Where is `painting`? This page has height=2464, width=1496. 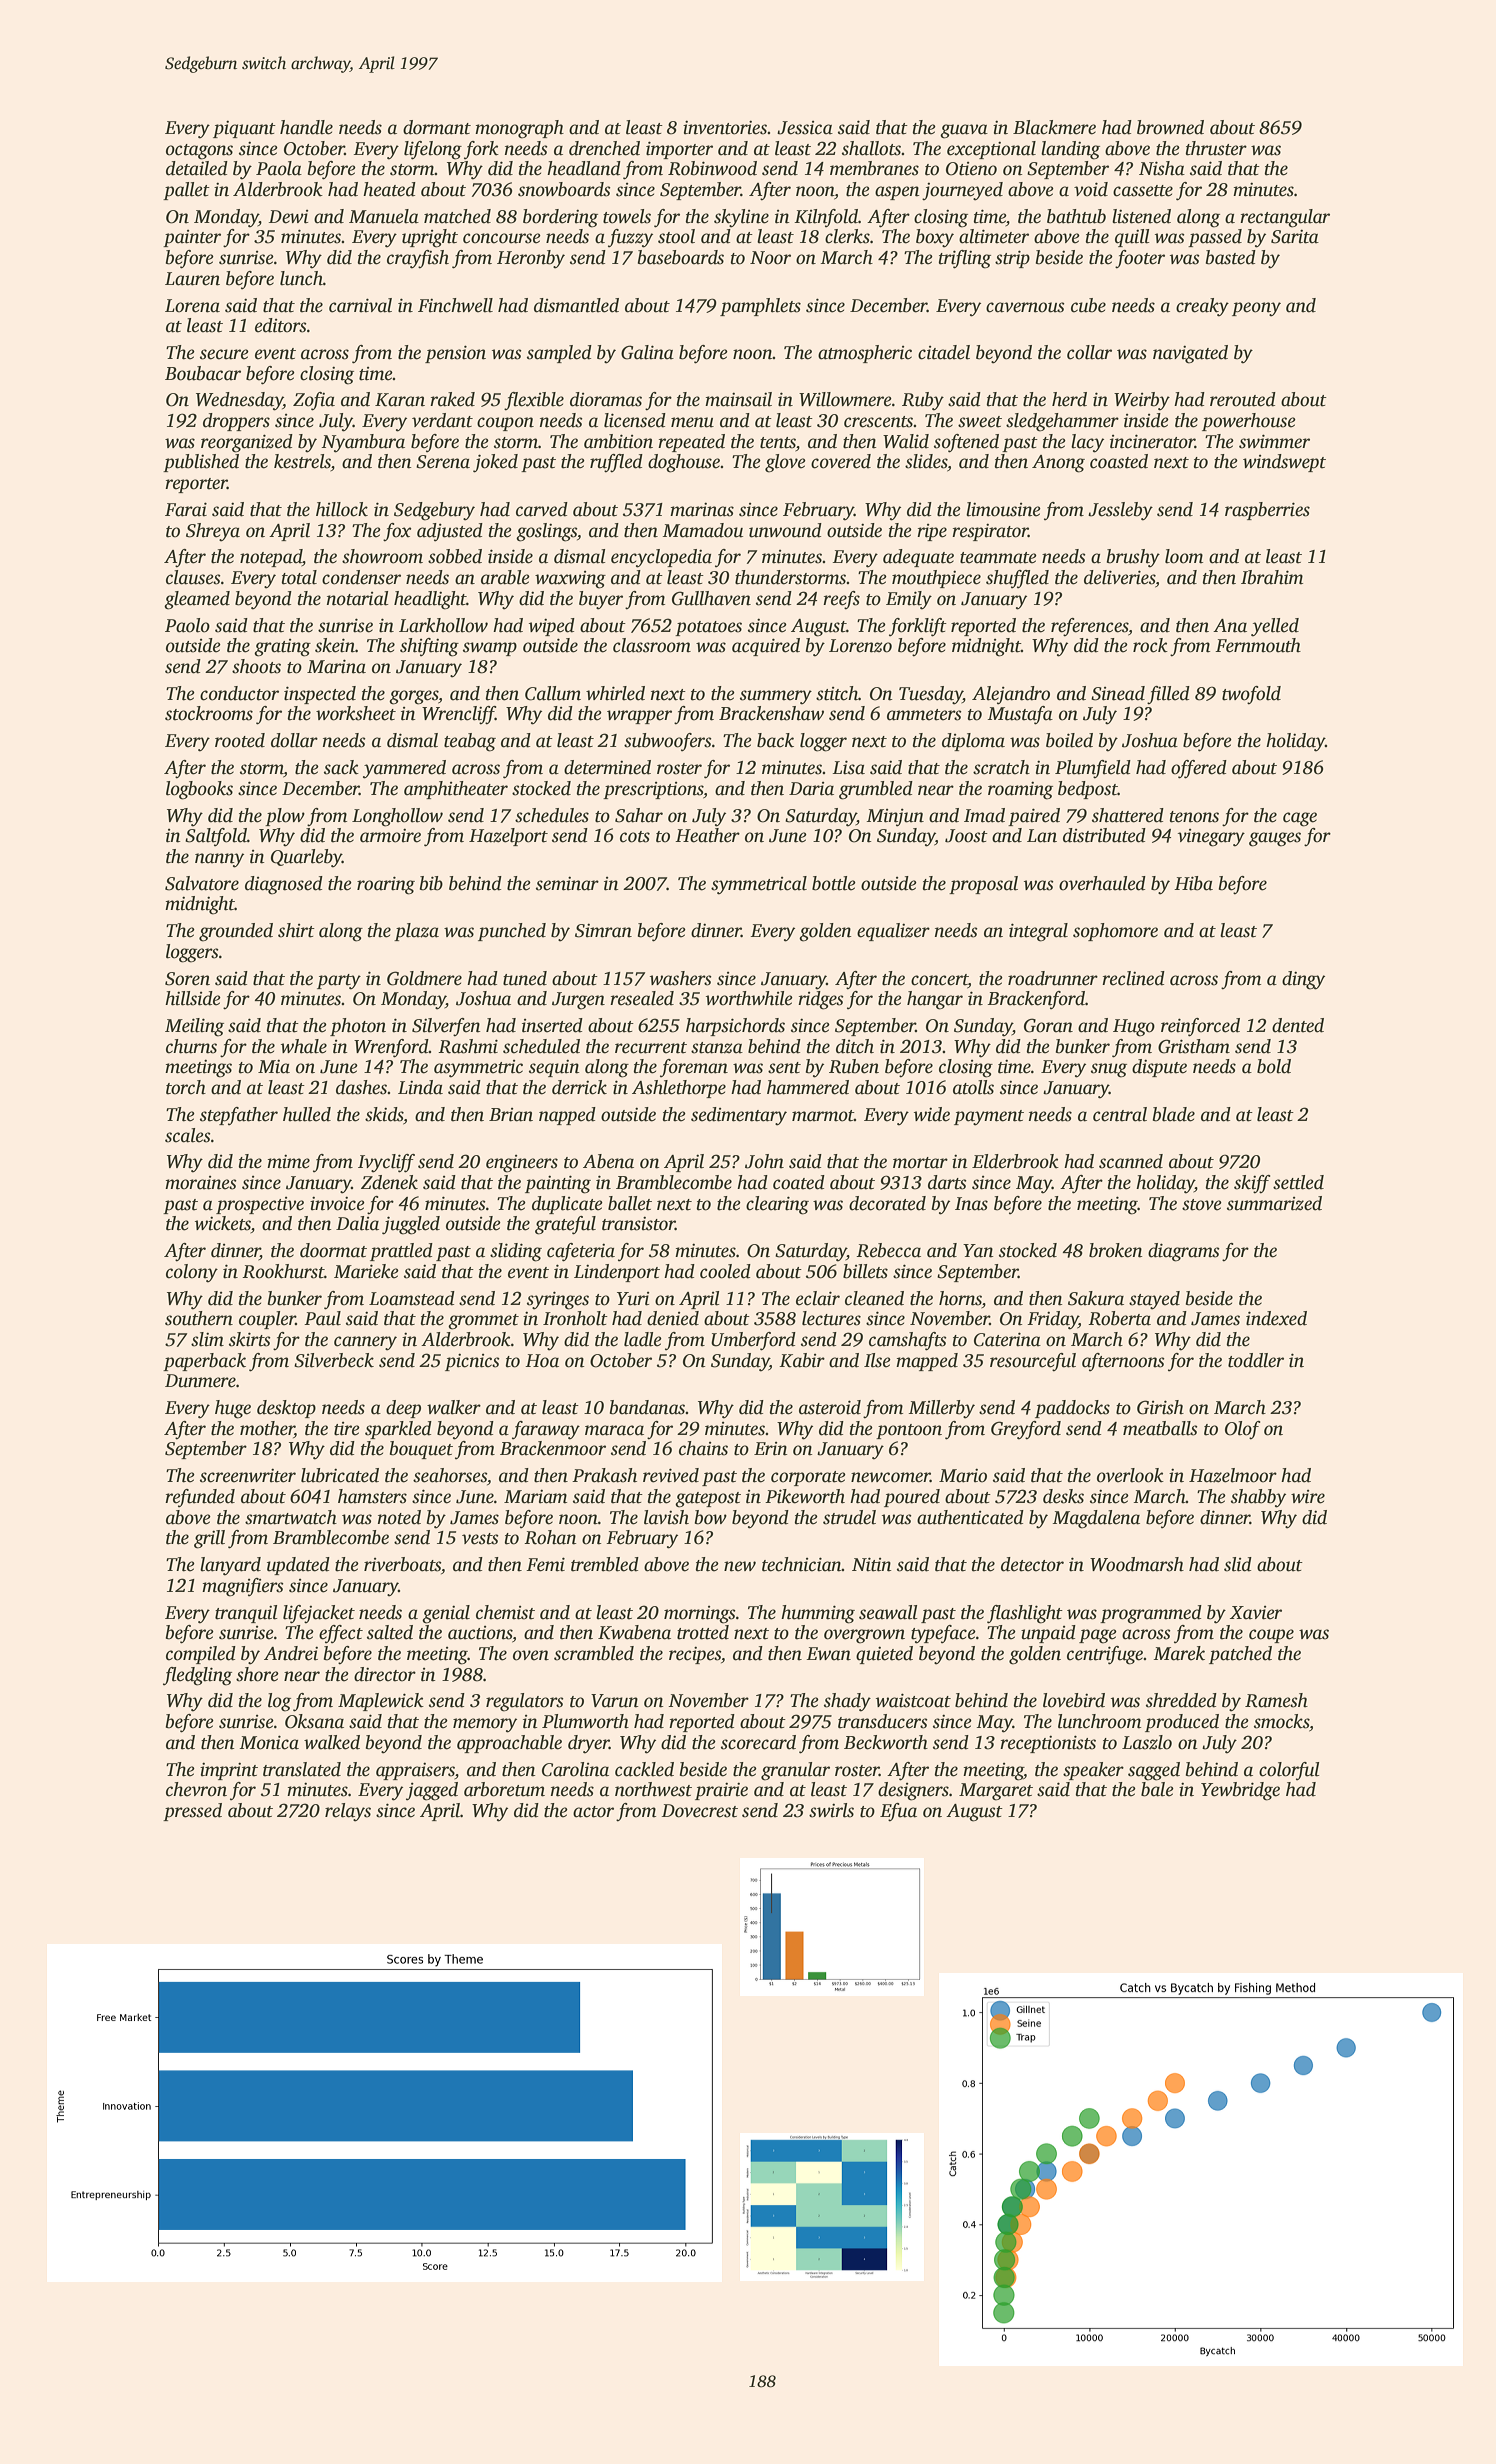
painting is located at coordinates (558, 1184).
